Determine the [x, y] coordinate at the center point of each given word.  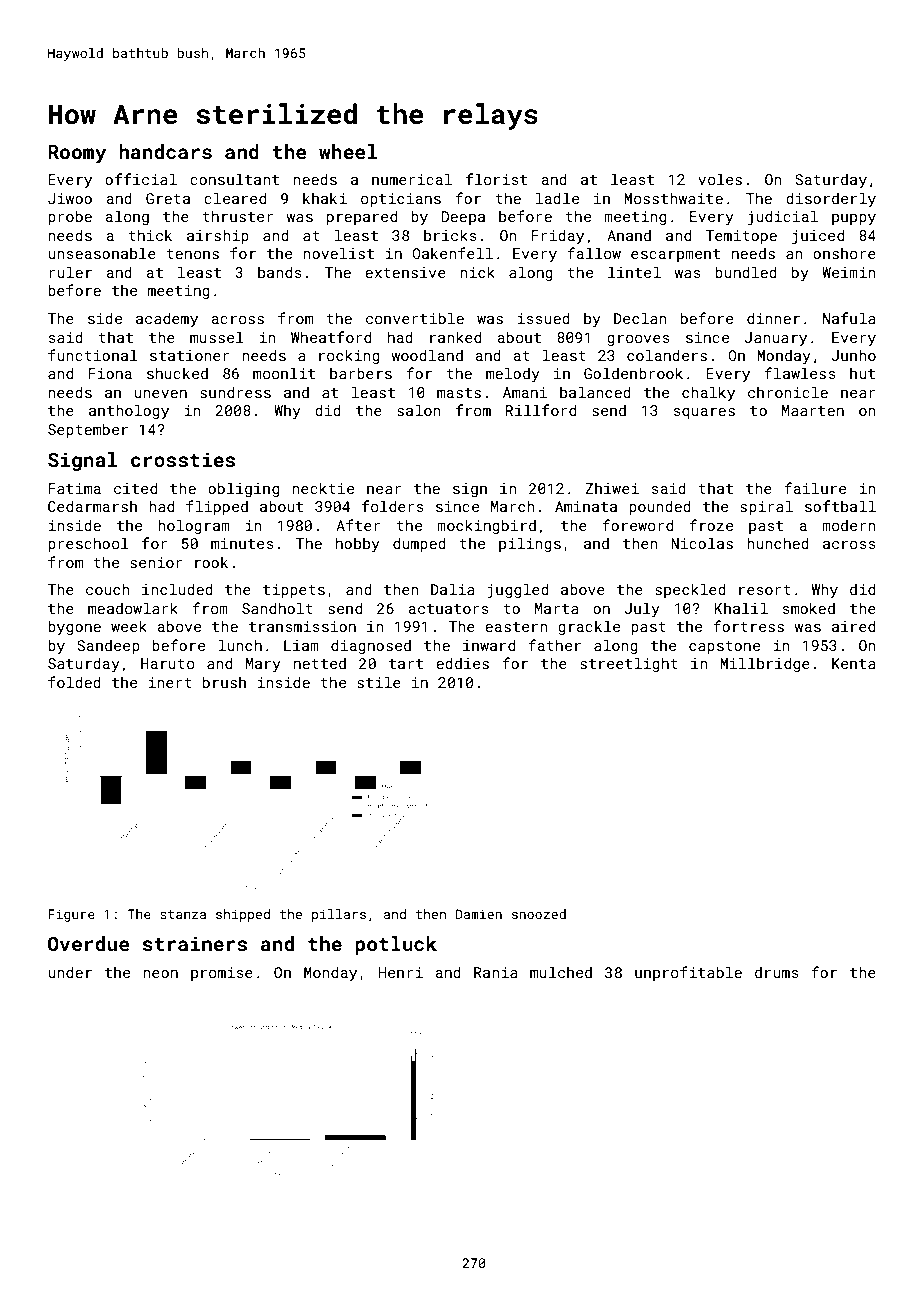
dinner [773, 318]
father [554, 645]
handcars [165, 151]
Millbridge [765, 664]
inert [170, 682]
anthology [129, 411]
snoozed [539, 914]
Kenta [854, 663]
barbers [361, 373]
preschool [88, 544]
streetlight [629, 664]
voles [720, 179]
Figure [71, 915]
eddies [462, 663]
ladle [557, 198]
